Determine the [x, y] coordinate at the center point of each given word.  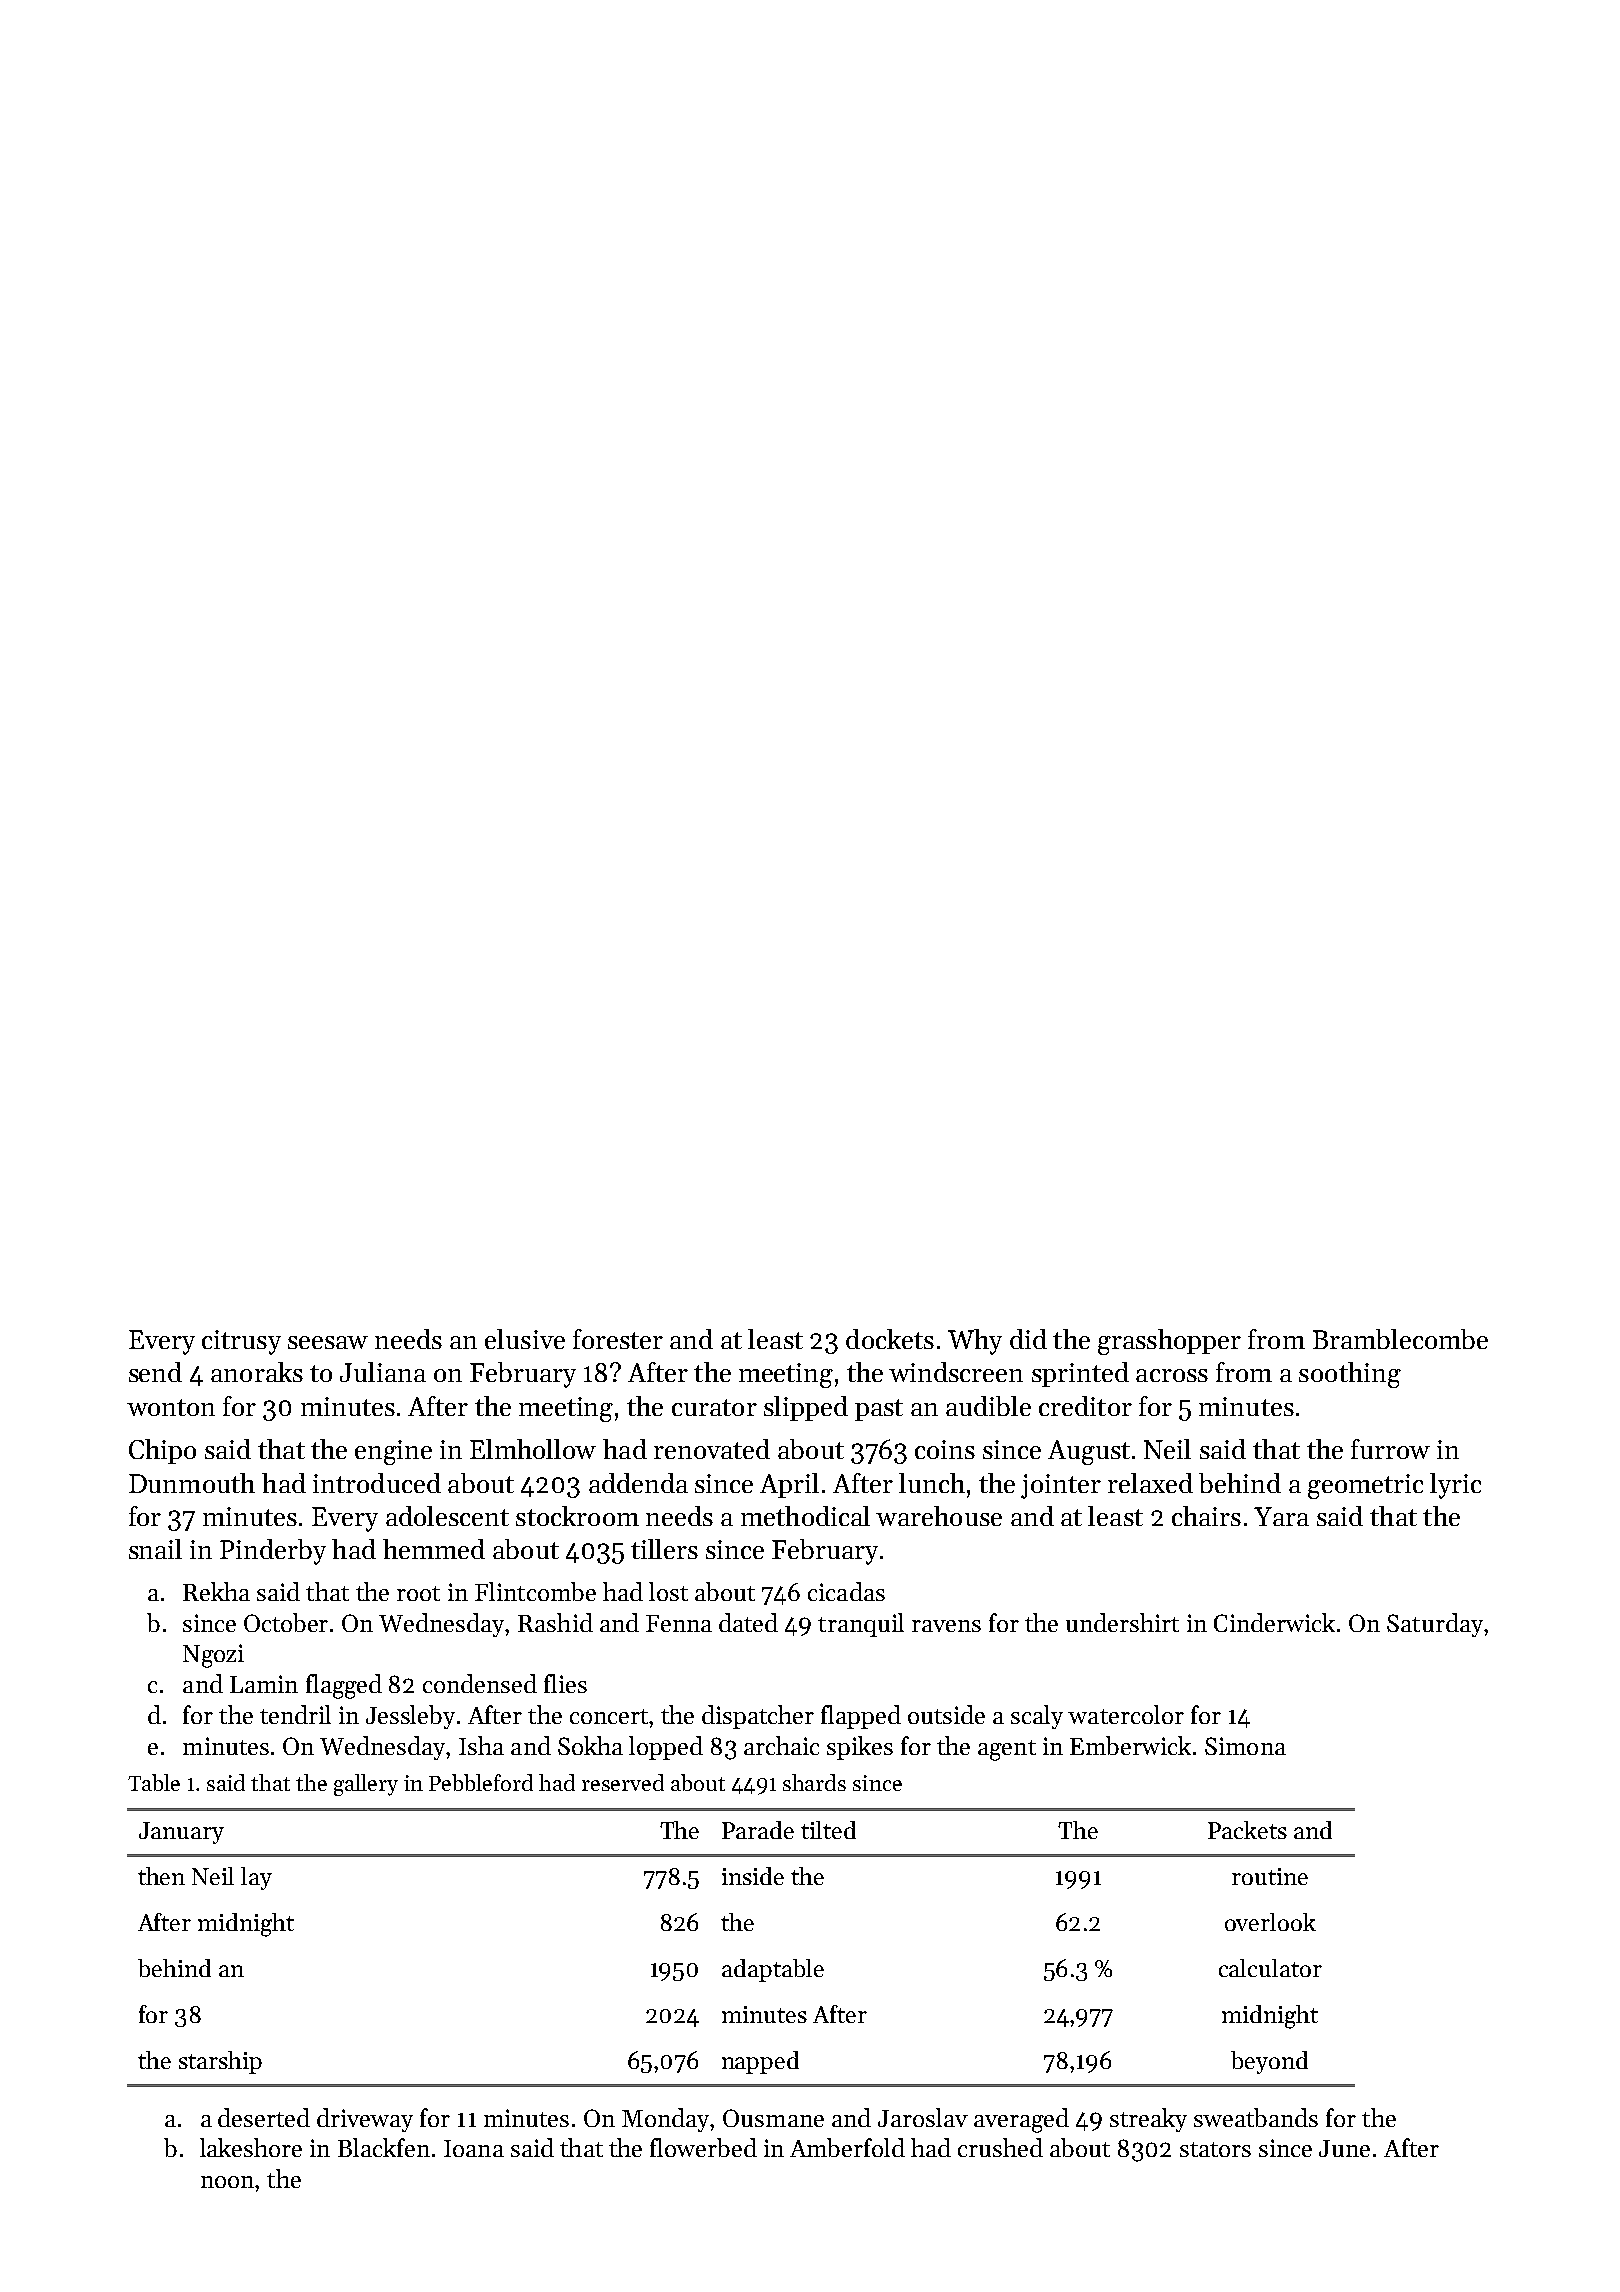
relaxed [1150, 1483]
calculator [1270, 1968]
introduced [377, 1483]
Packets [1247, 1830]
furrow [1390, 1449]
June [1344, 2148]
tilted [828, 1830]
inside [753, 1876]
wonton [171, 1407]
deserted [264, 2117]
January [181, 1833]
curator [714, 1407]
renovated [712, 1449]
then [161, 1876]
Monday [666, 2120]
